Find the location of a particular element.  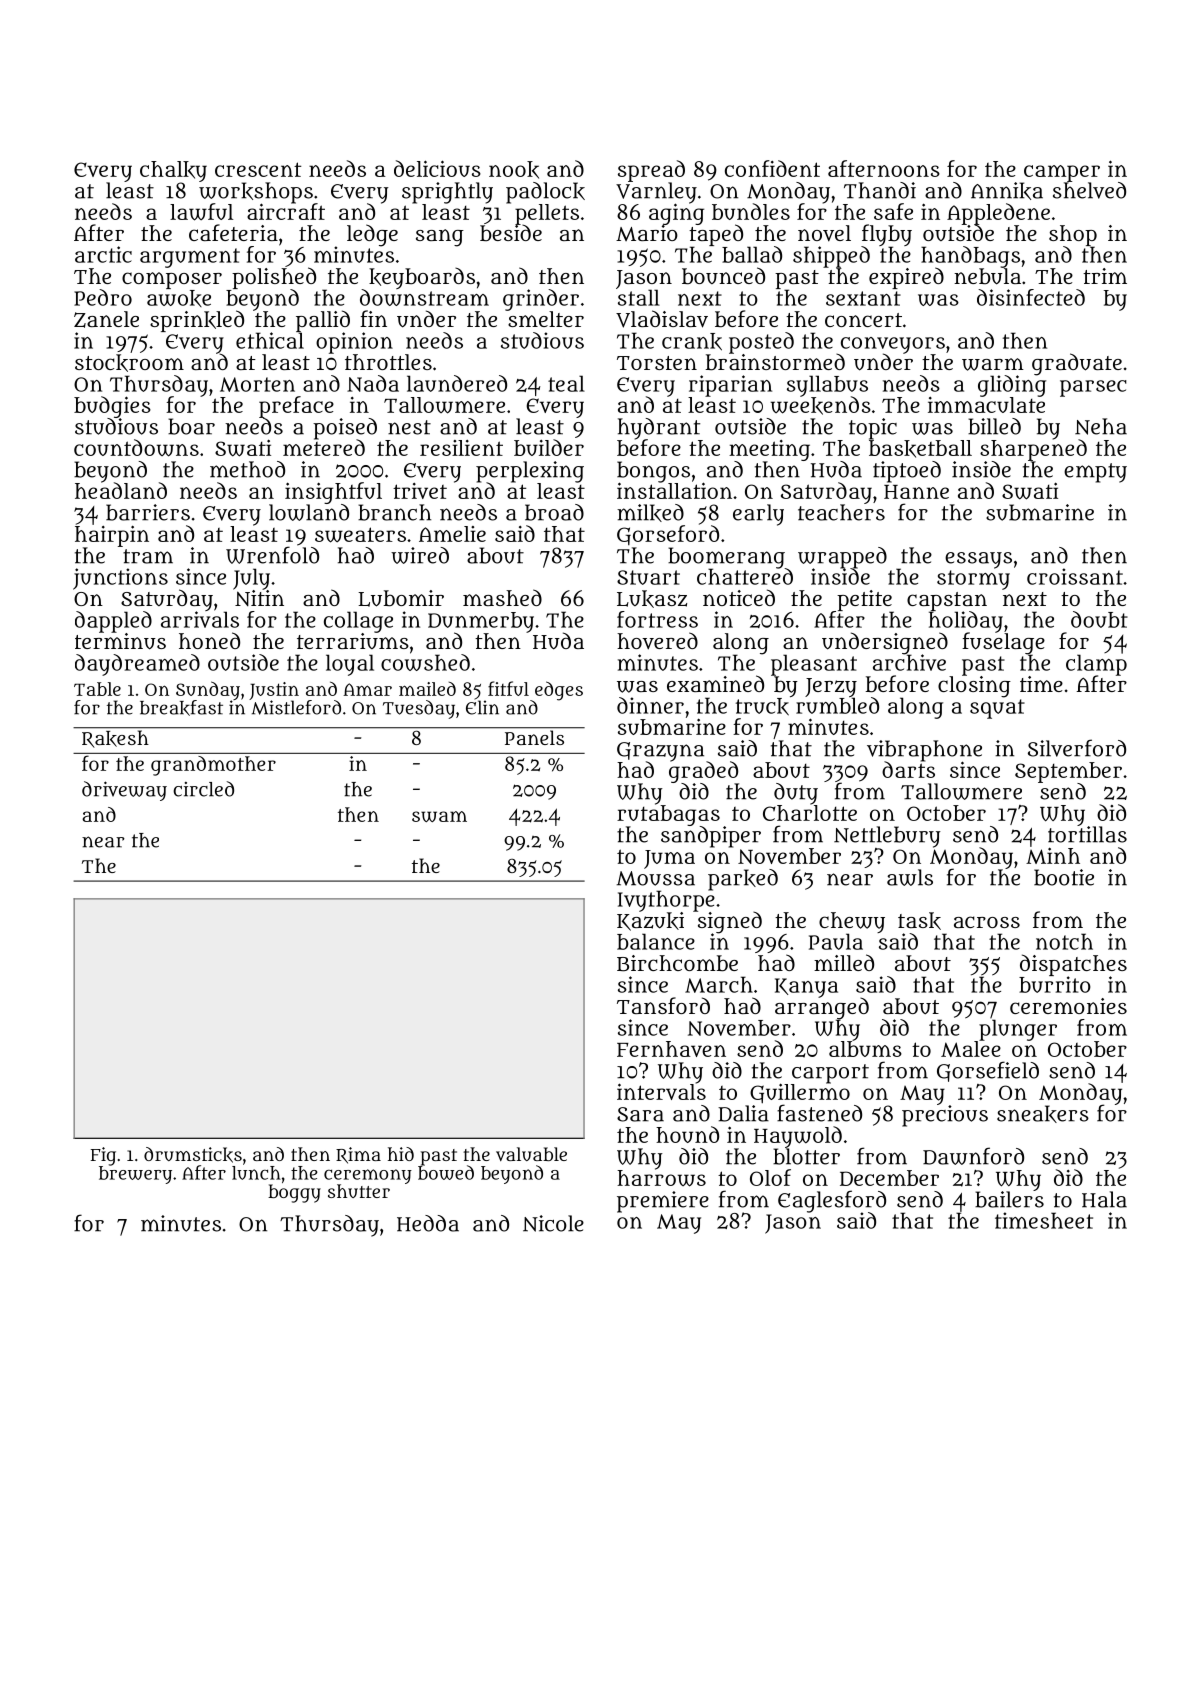

swam is located at coordinates (439, 816).
